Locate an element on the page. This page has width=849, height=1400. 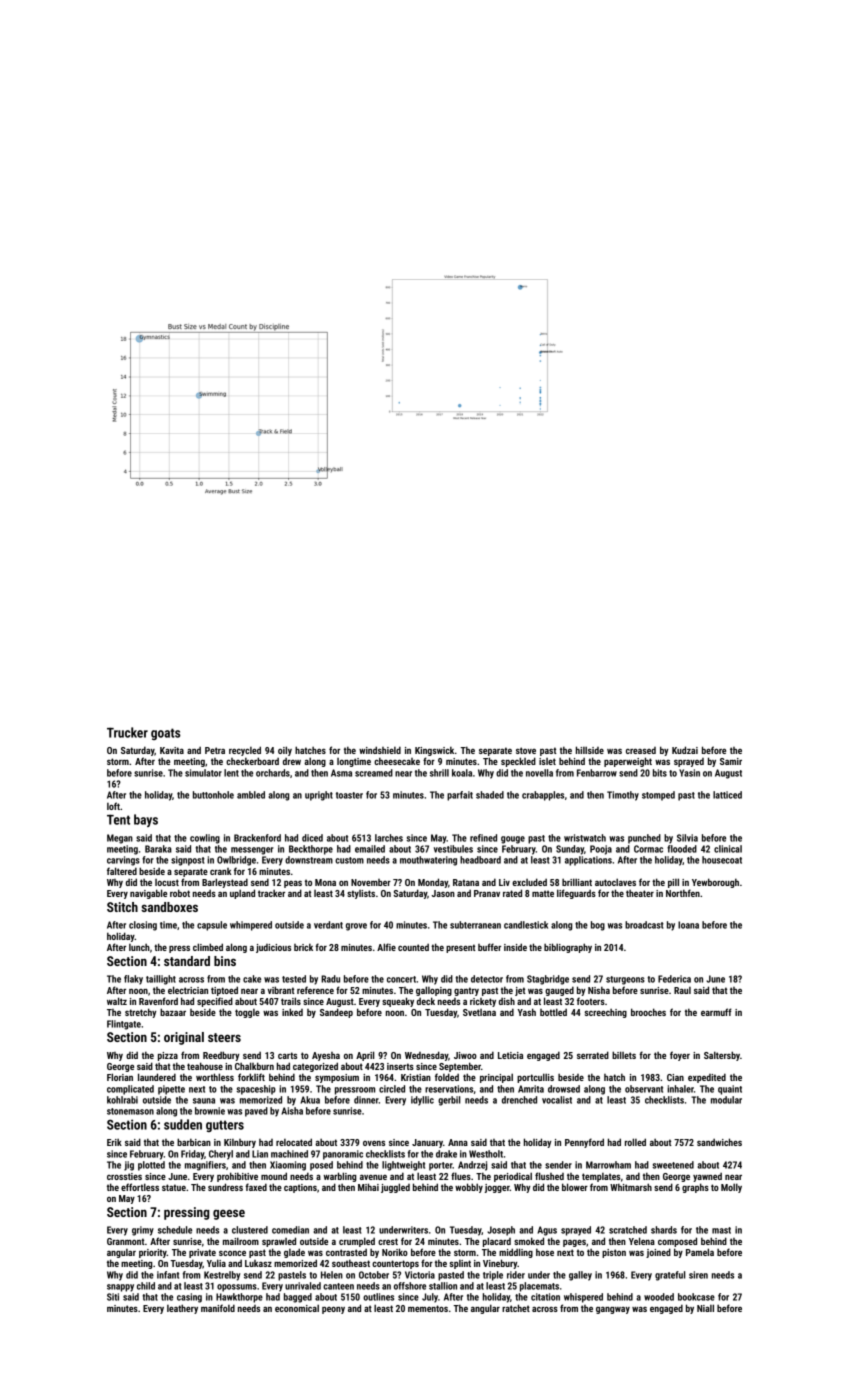
recycled is located at coordinates (245, 751).
